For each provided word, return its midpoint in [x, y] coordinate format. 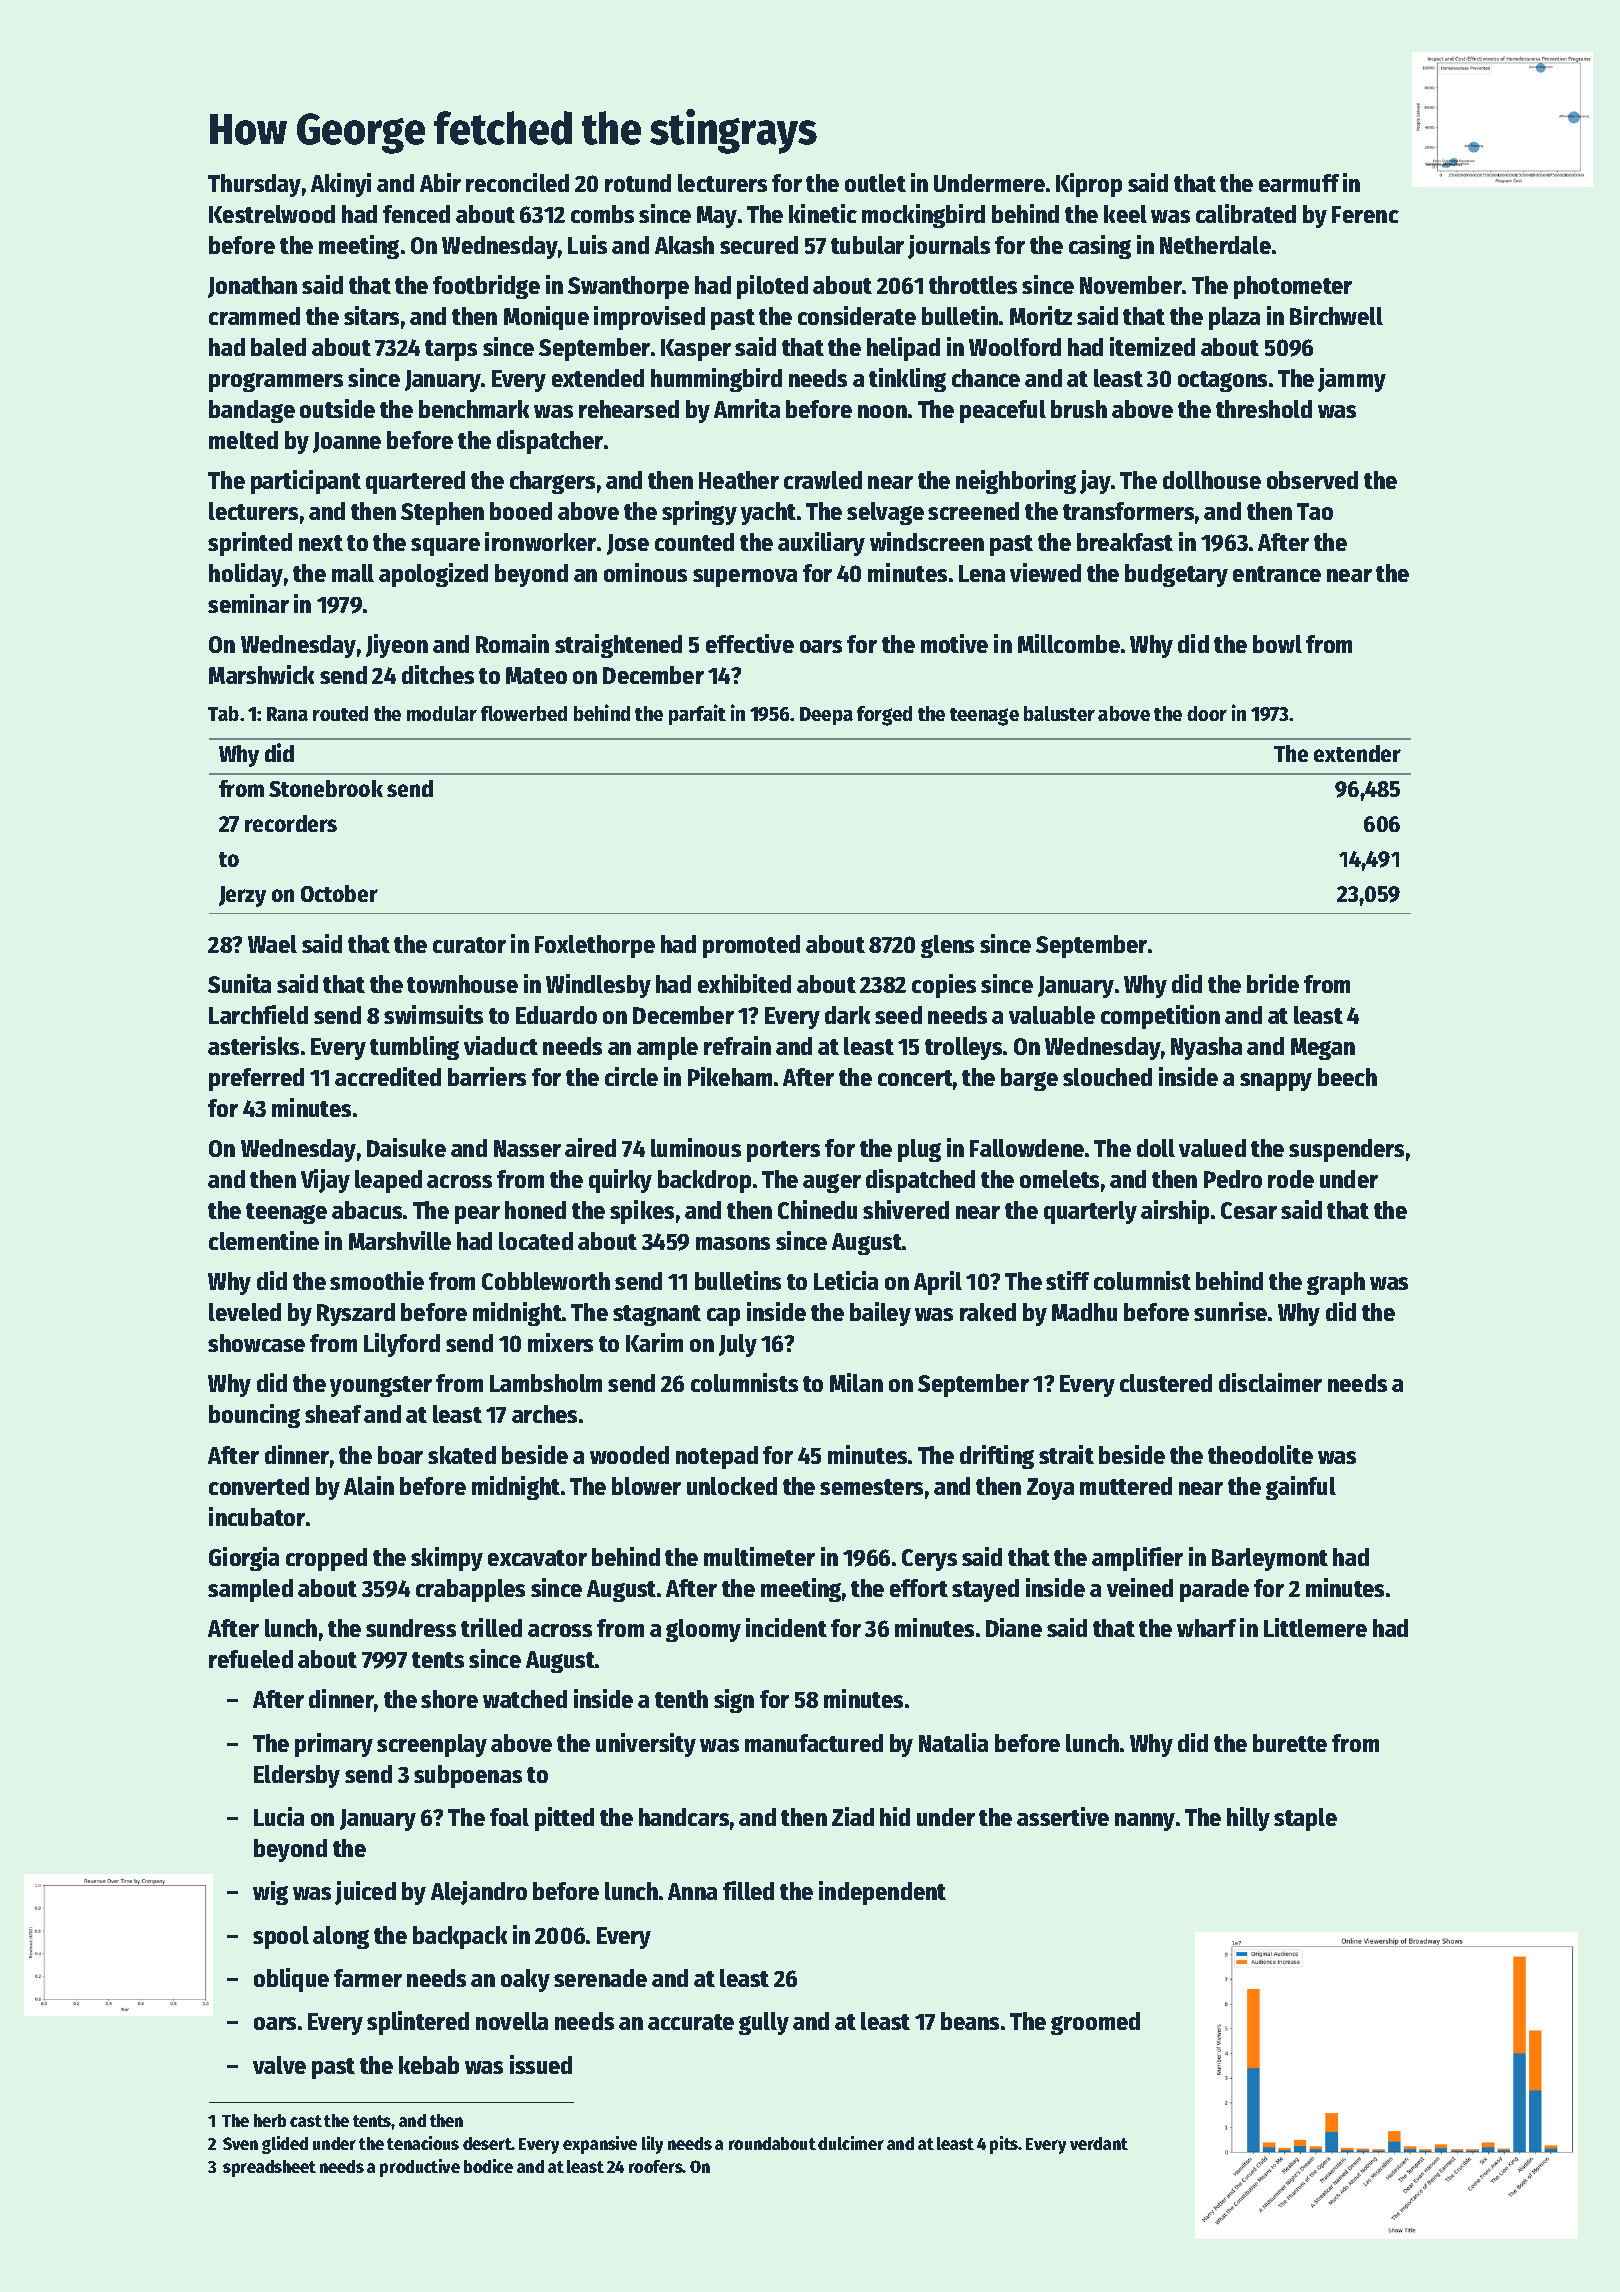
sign [734, 1701]
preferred [256, 1079]
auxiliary [821, 544]
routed [340, 713]
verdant [1099, 2143]
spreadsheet [269, 2168]
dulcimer [851, 2143]
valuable [1052, 1015]
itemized [1152, 346]
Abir [440, 182]
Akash [684, 245]
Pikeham [730, 1076]
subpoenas [468, 1776]
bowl [1277, 644]
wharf [1206, 1628]
